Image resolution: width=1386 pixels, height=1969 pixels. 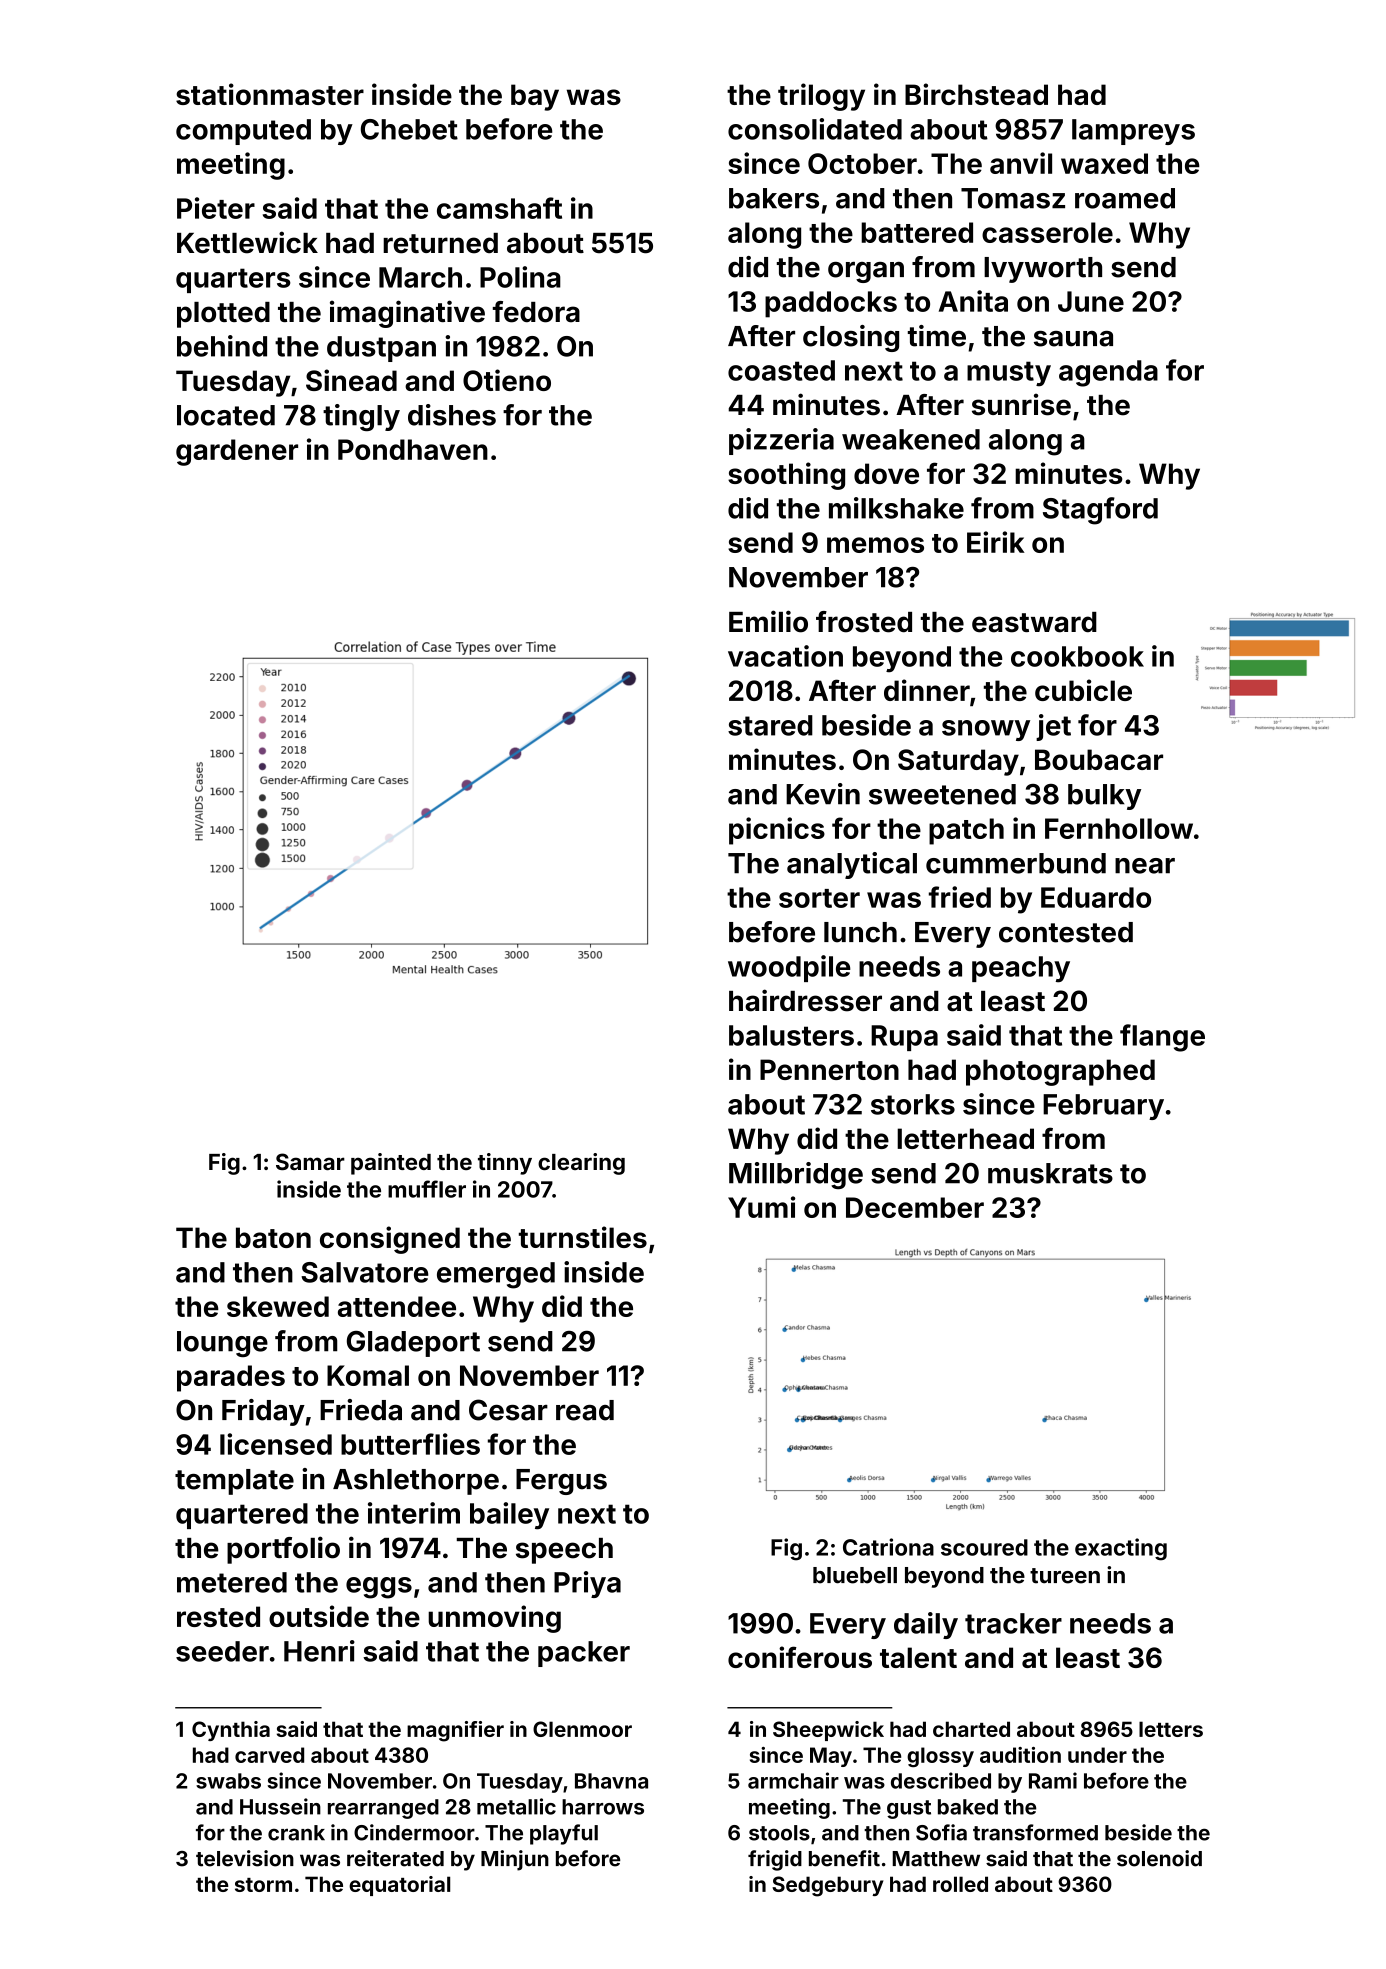 I want to click on seeder, so click(x=222, y=1651).
